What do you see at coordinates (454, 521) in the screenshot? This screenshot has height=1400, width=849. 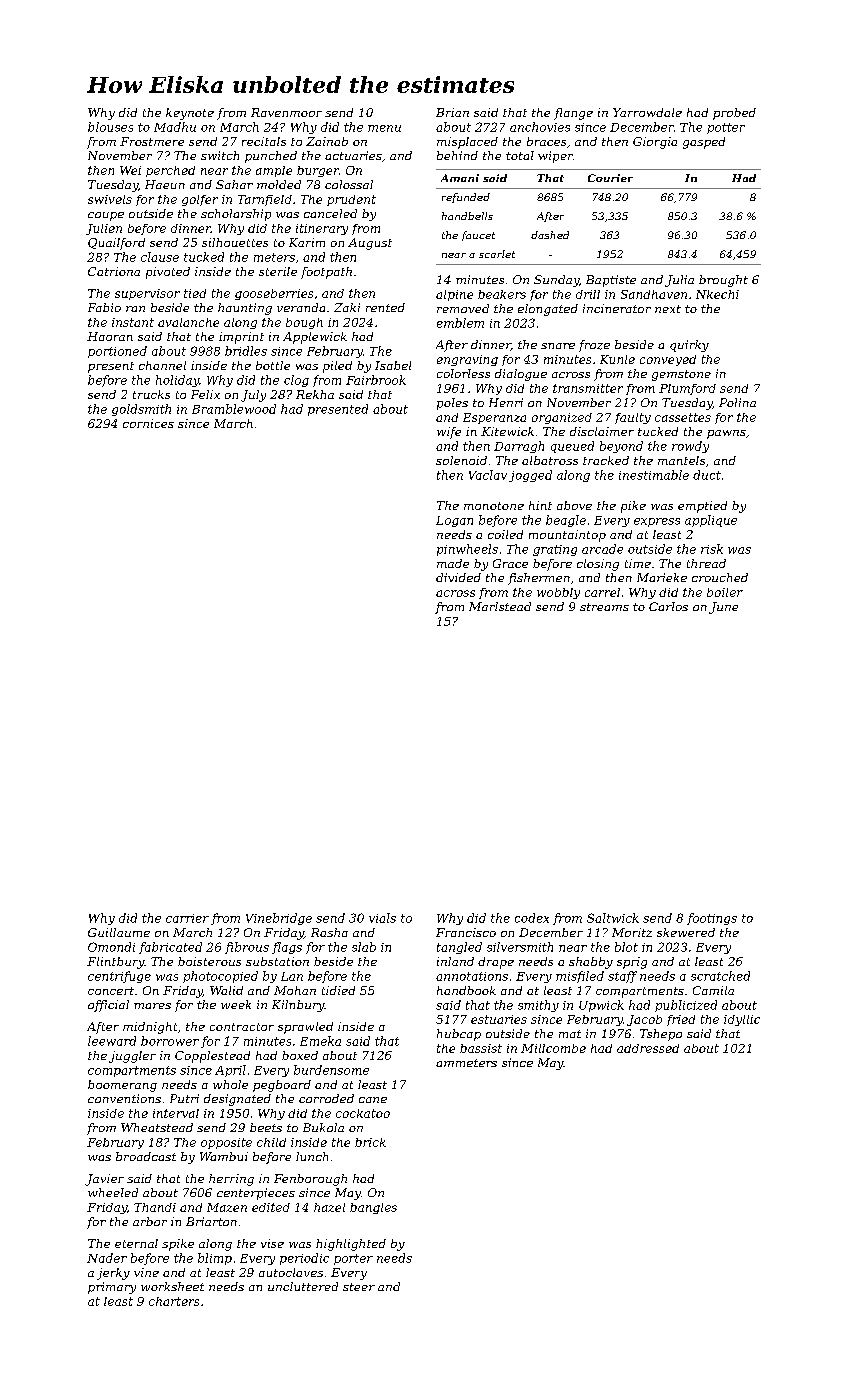 I see `Logan` at bounding box center [454, 521].
